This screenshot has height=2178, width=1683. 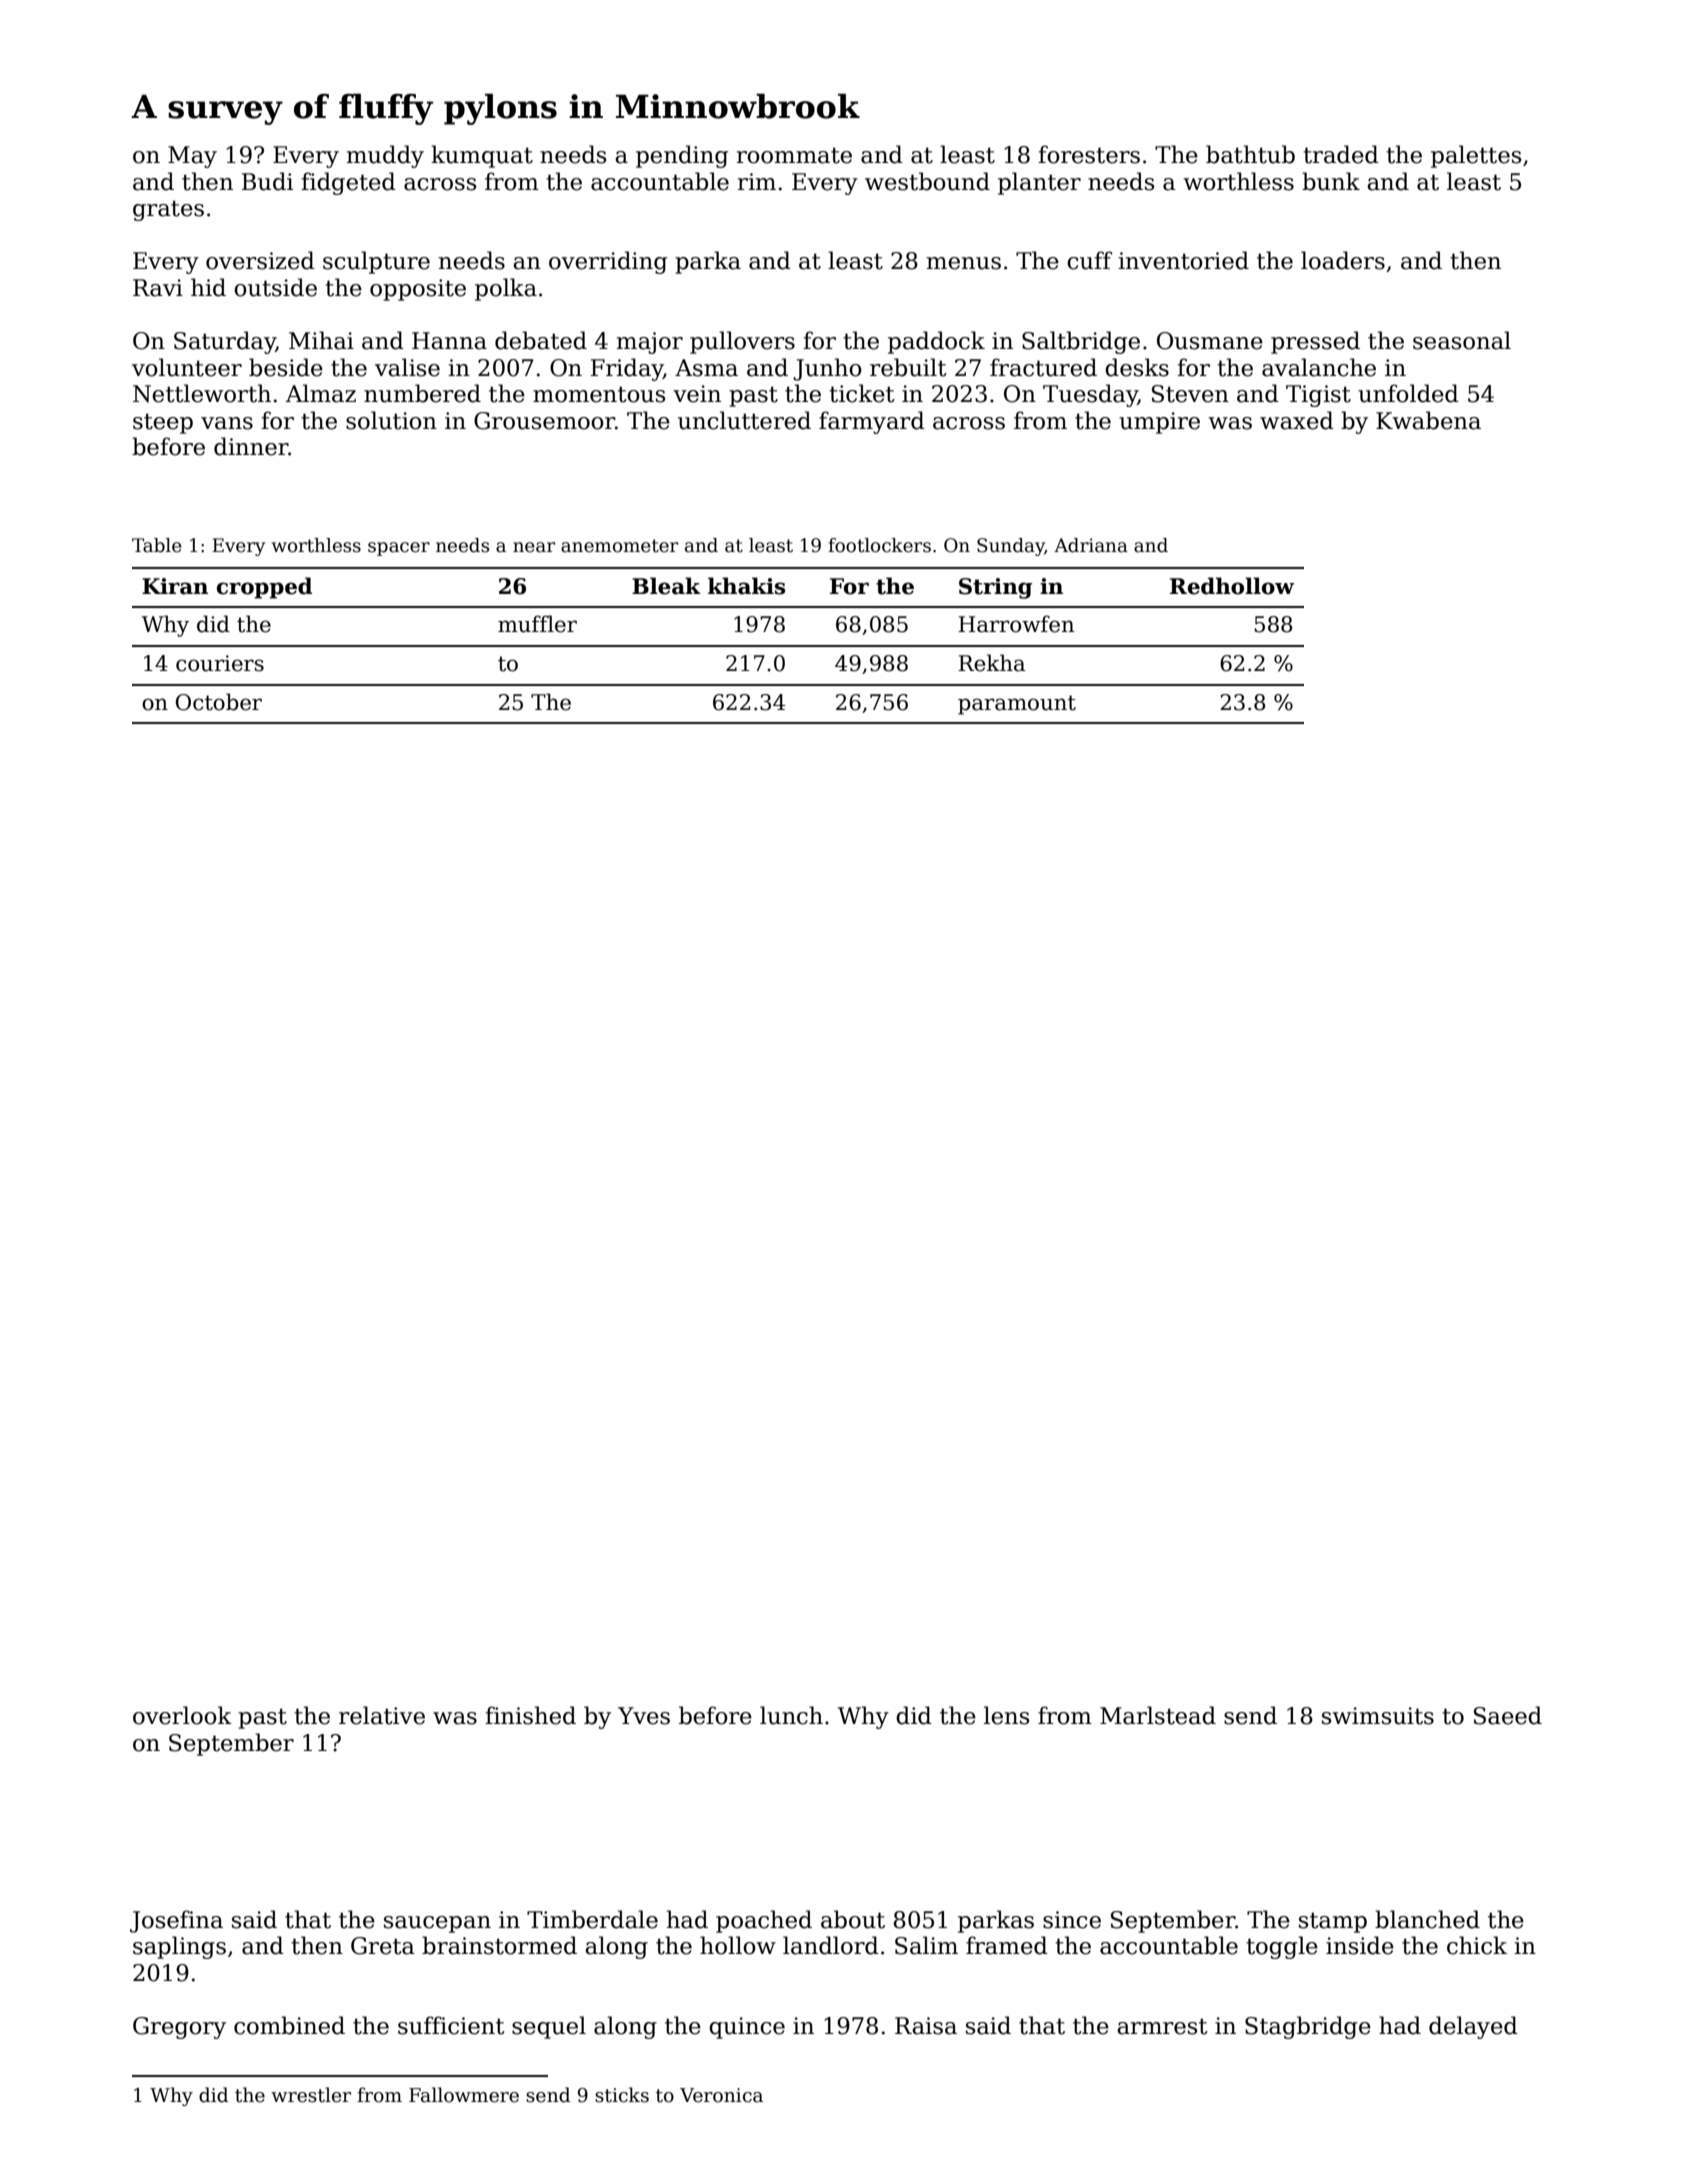 I want to click on lunch, so click(x=791, y=1715).
